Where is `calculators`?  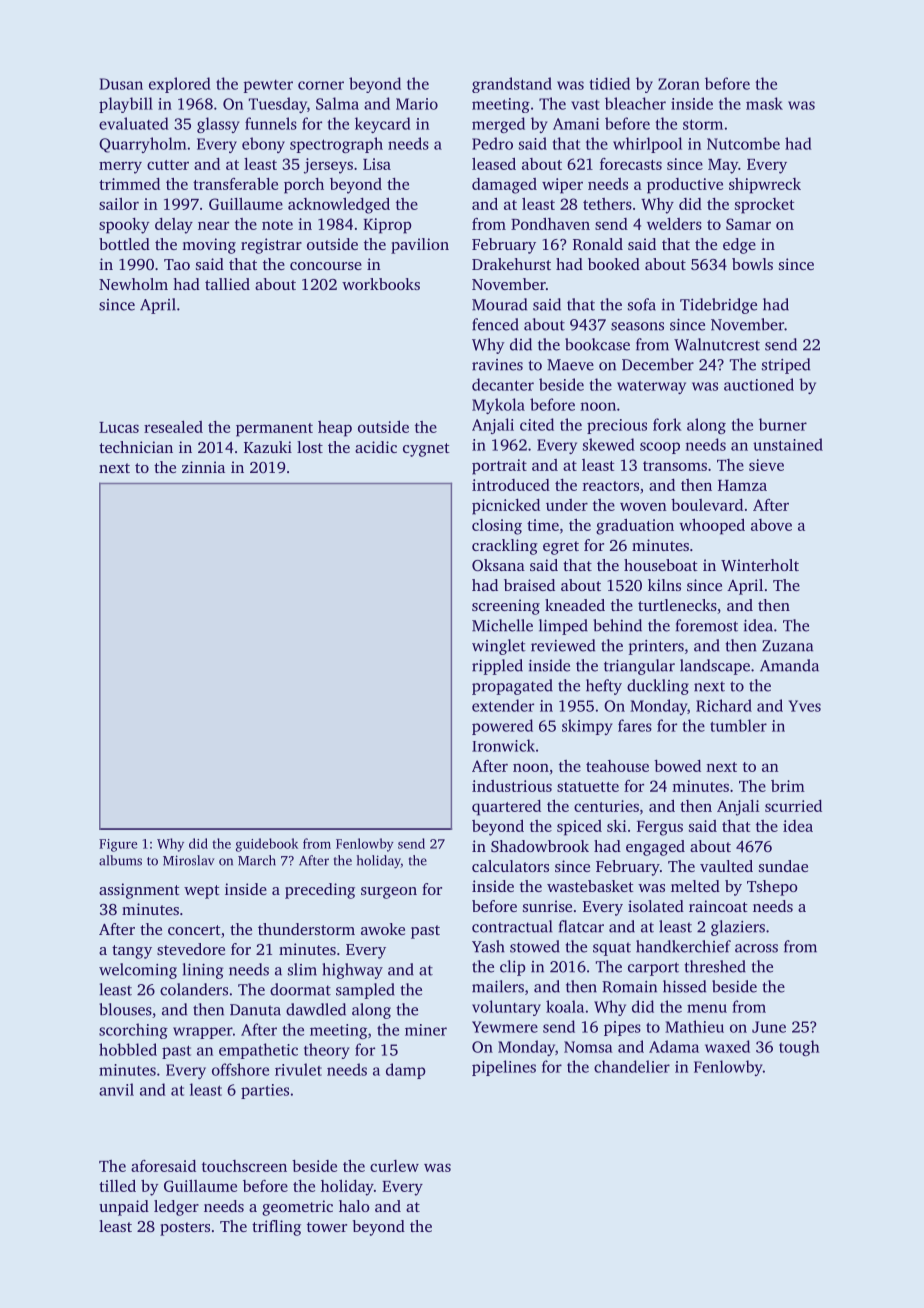
calculators is located at coordinates (510, 866).
